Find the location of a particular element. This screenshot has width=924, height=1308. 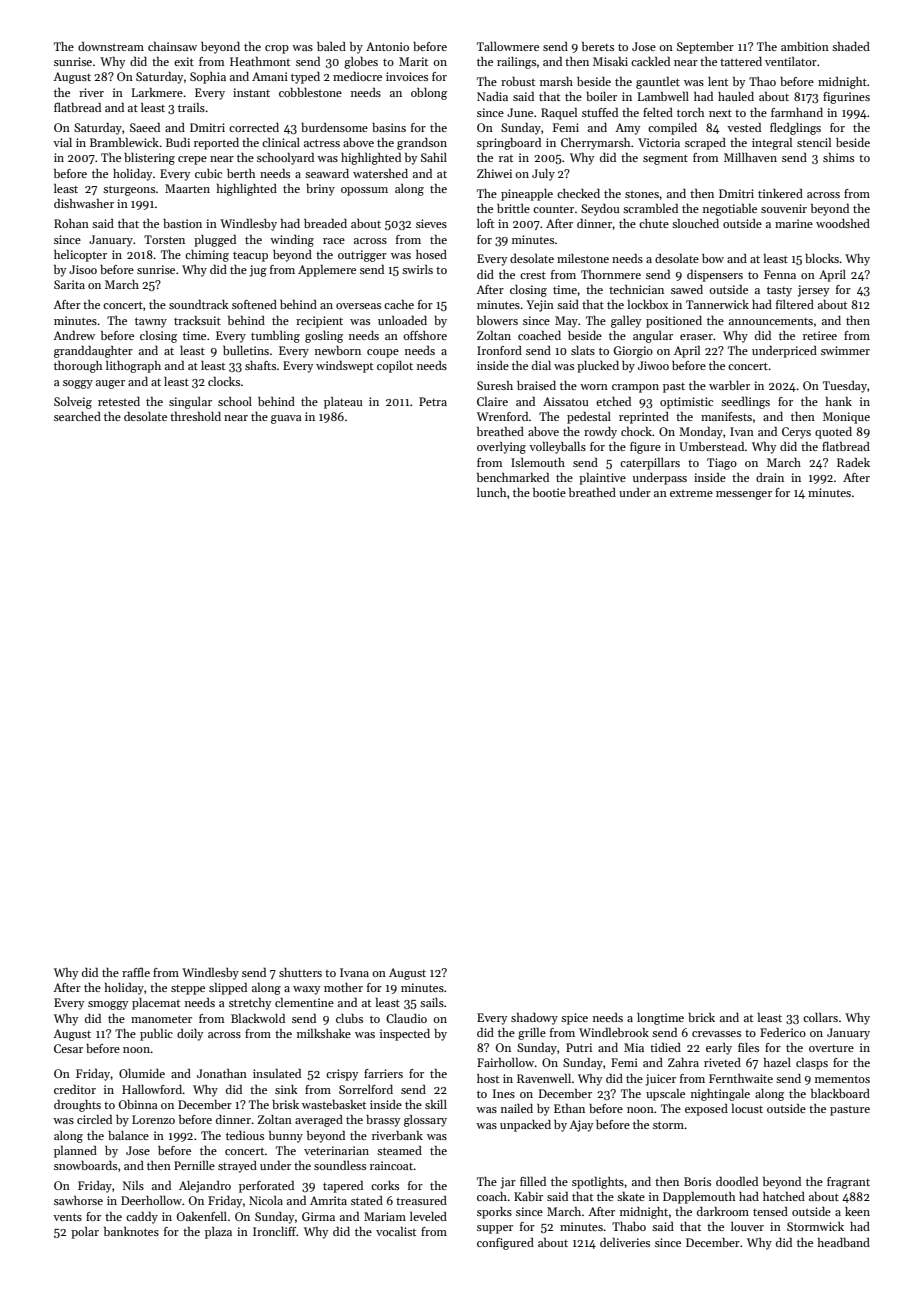

guava is located at coordinates (286, 419).
